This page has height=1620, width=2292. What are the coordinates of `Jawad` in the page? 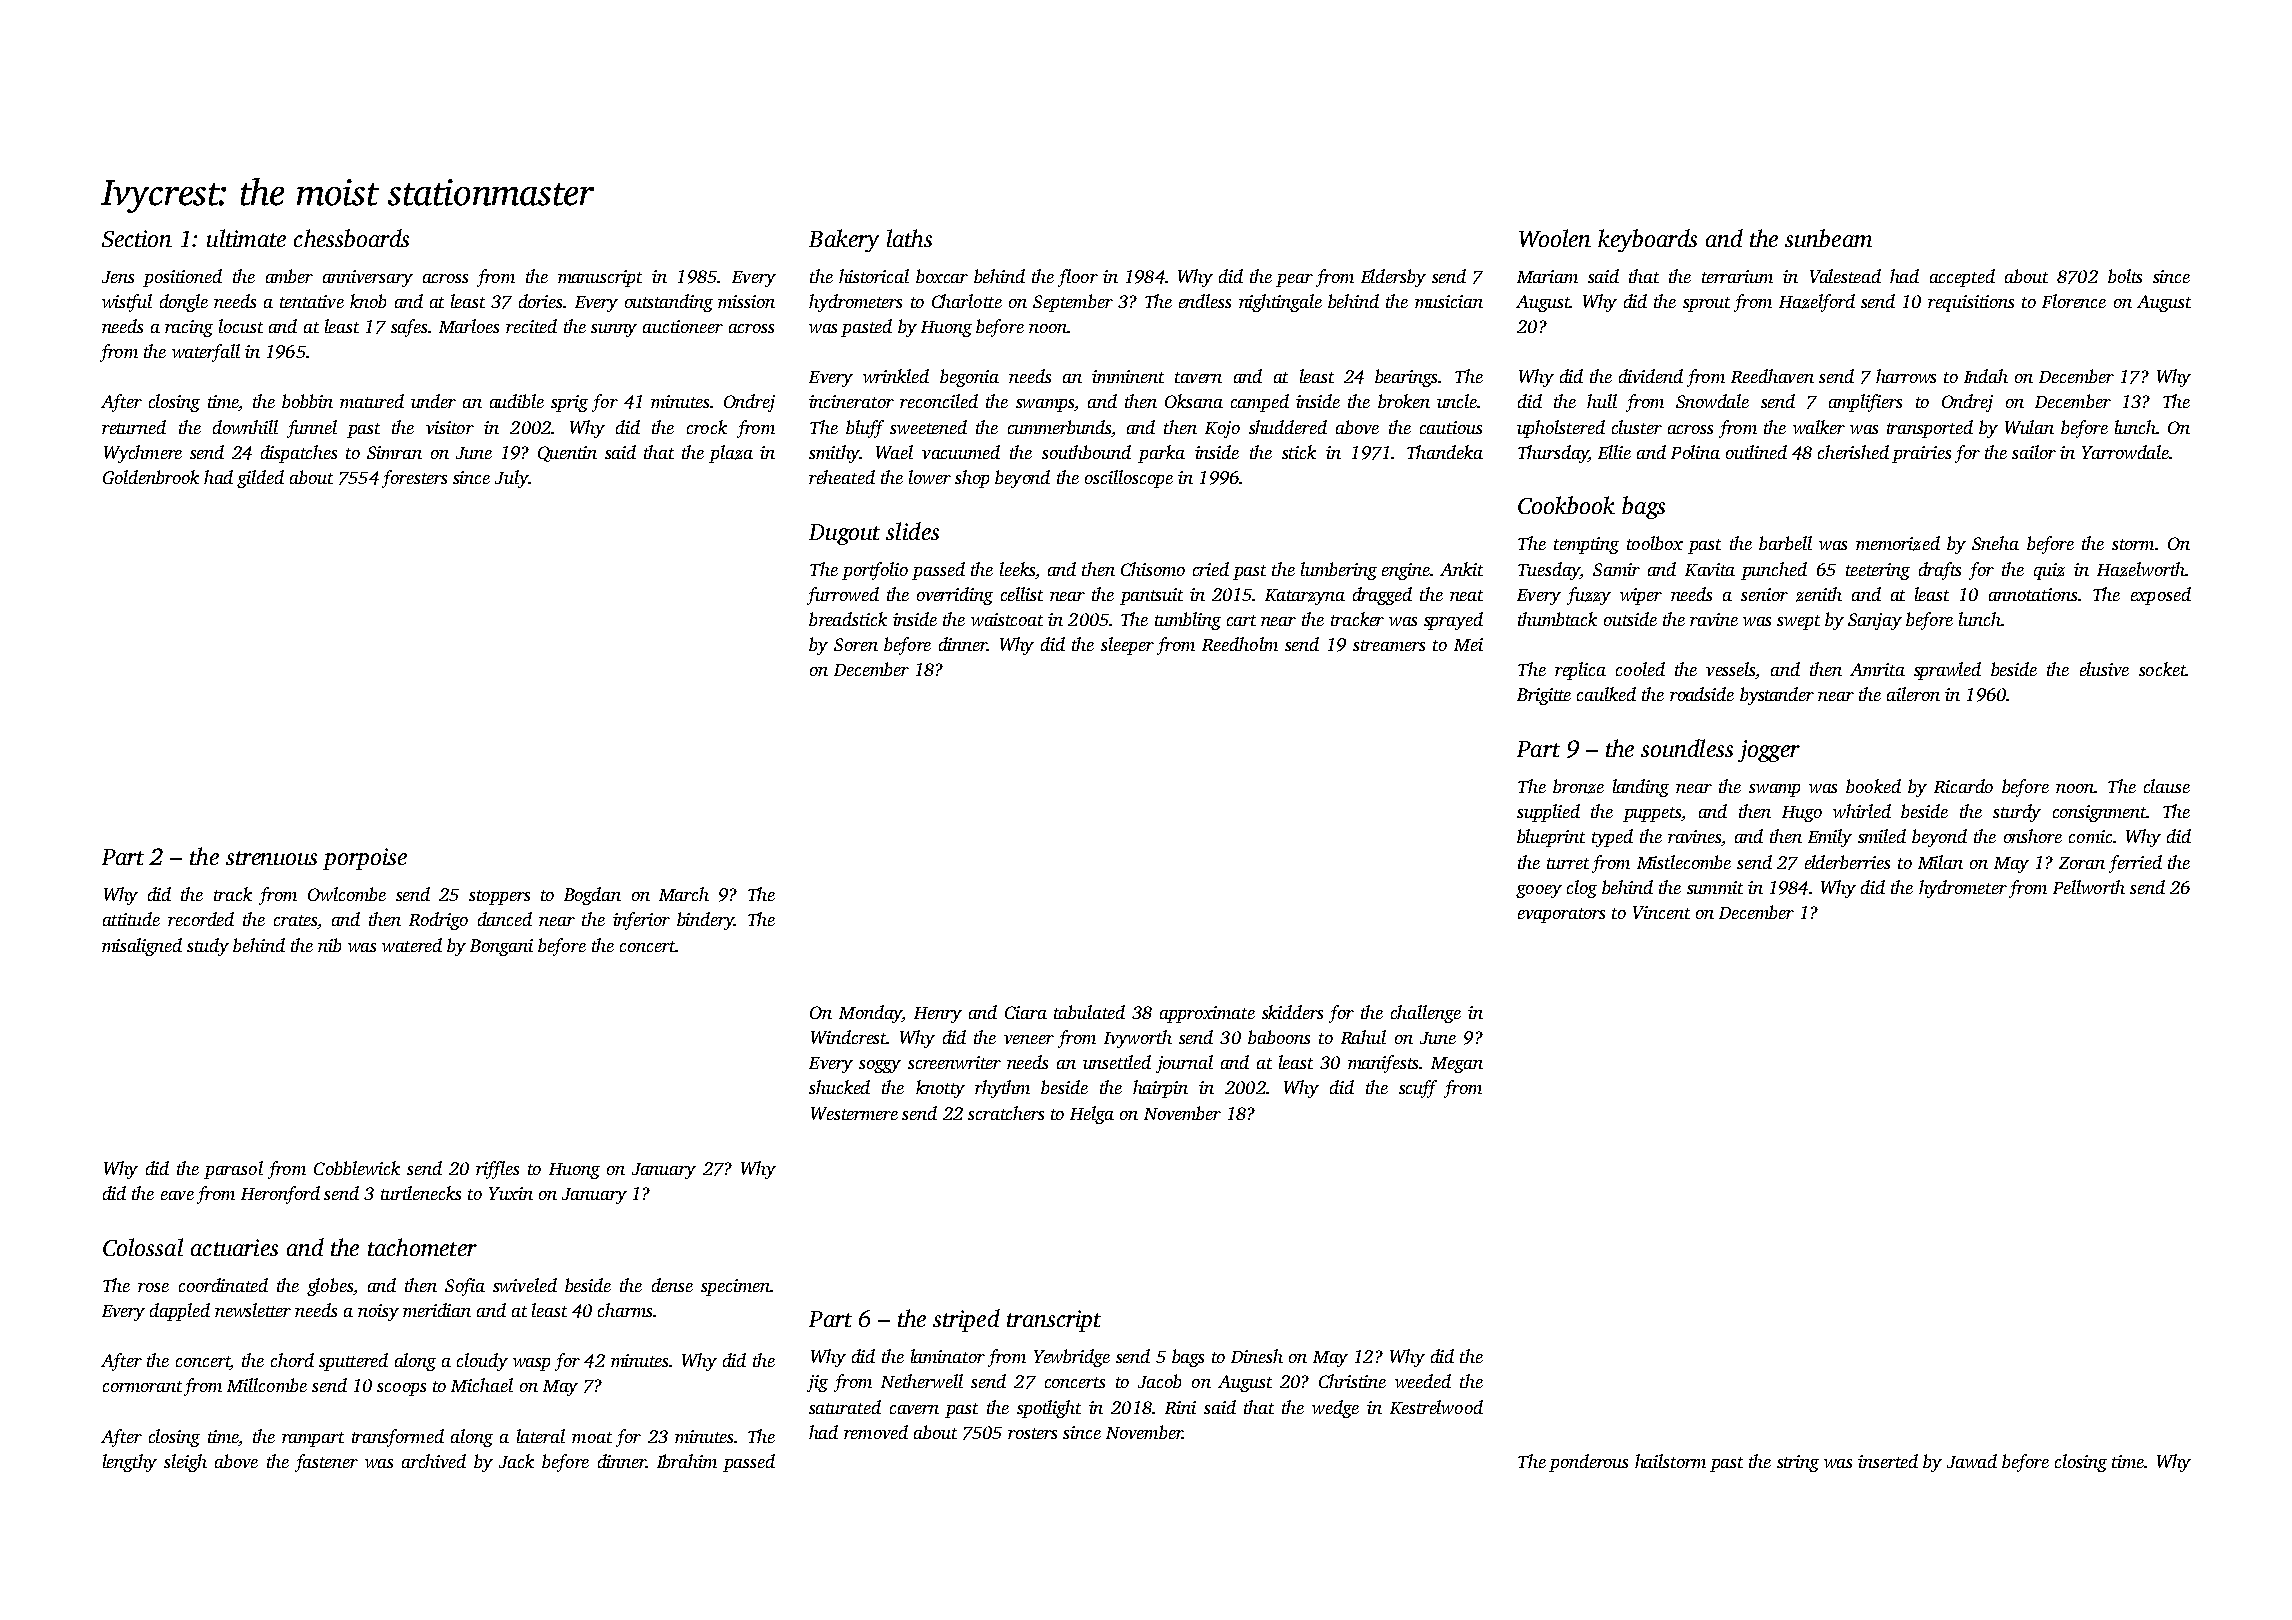 It's located at (1972, 1461).
